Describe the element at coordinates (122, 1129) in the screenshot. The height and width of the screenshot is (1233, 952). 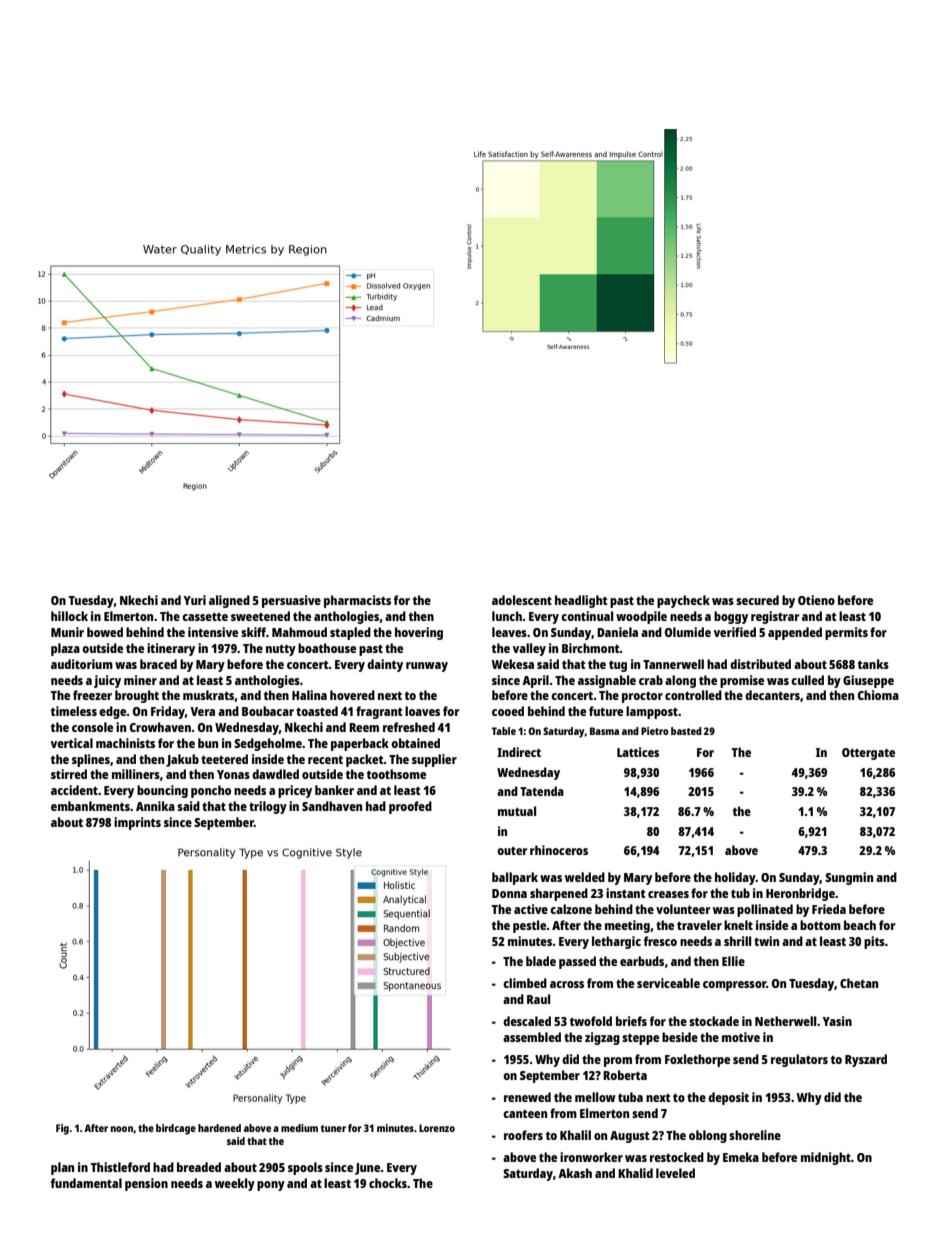
I see `noon` at that location.
